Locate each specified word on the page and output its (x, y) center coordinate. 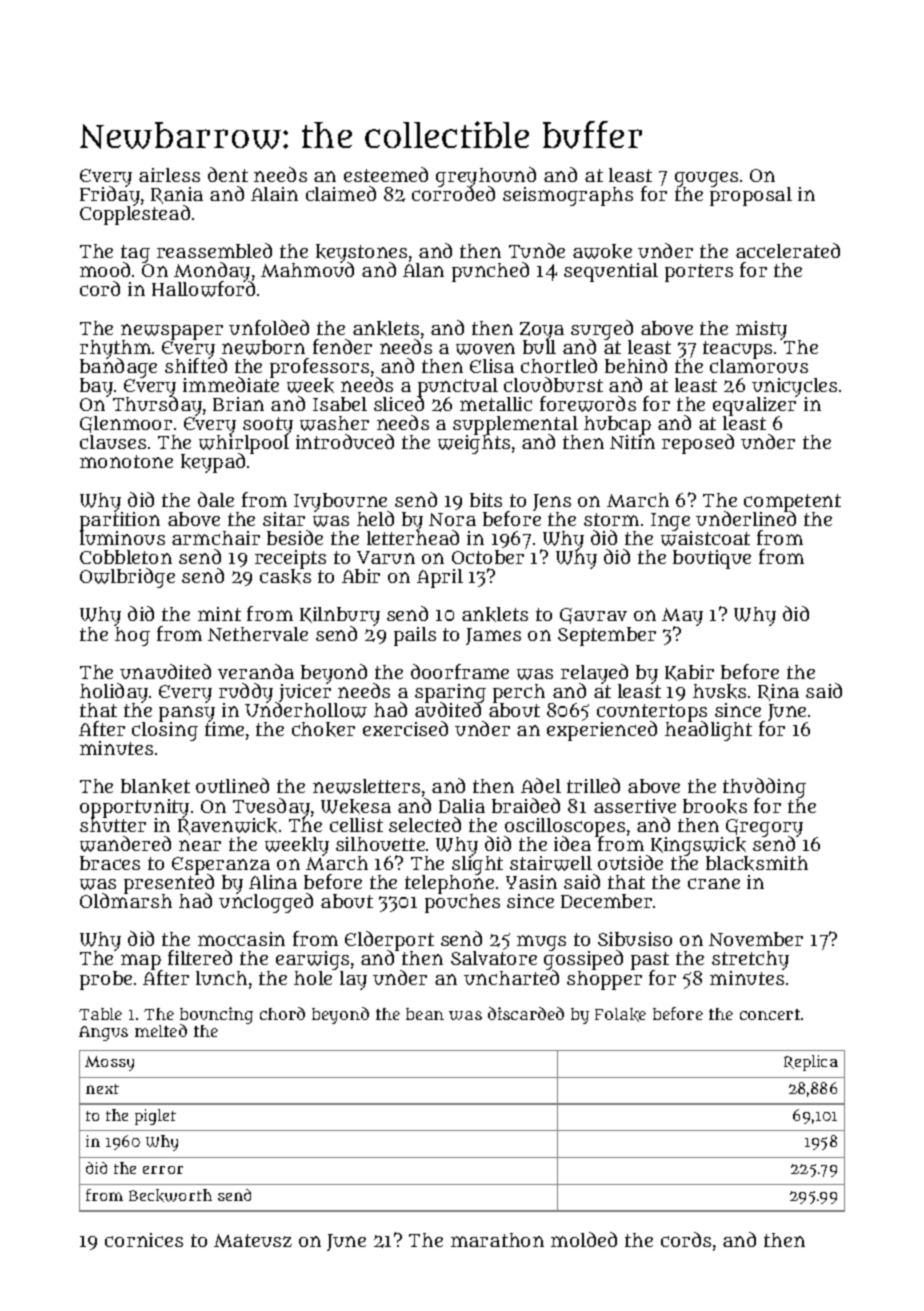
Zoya (542, 331)
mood (105, 269)
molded (584, 1239)
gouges (706, 179)
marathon (497, 1240)
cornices (144, 1240)
